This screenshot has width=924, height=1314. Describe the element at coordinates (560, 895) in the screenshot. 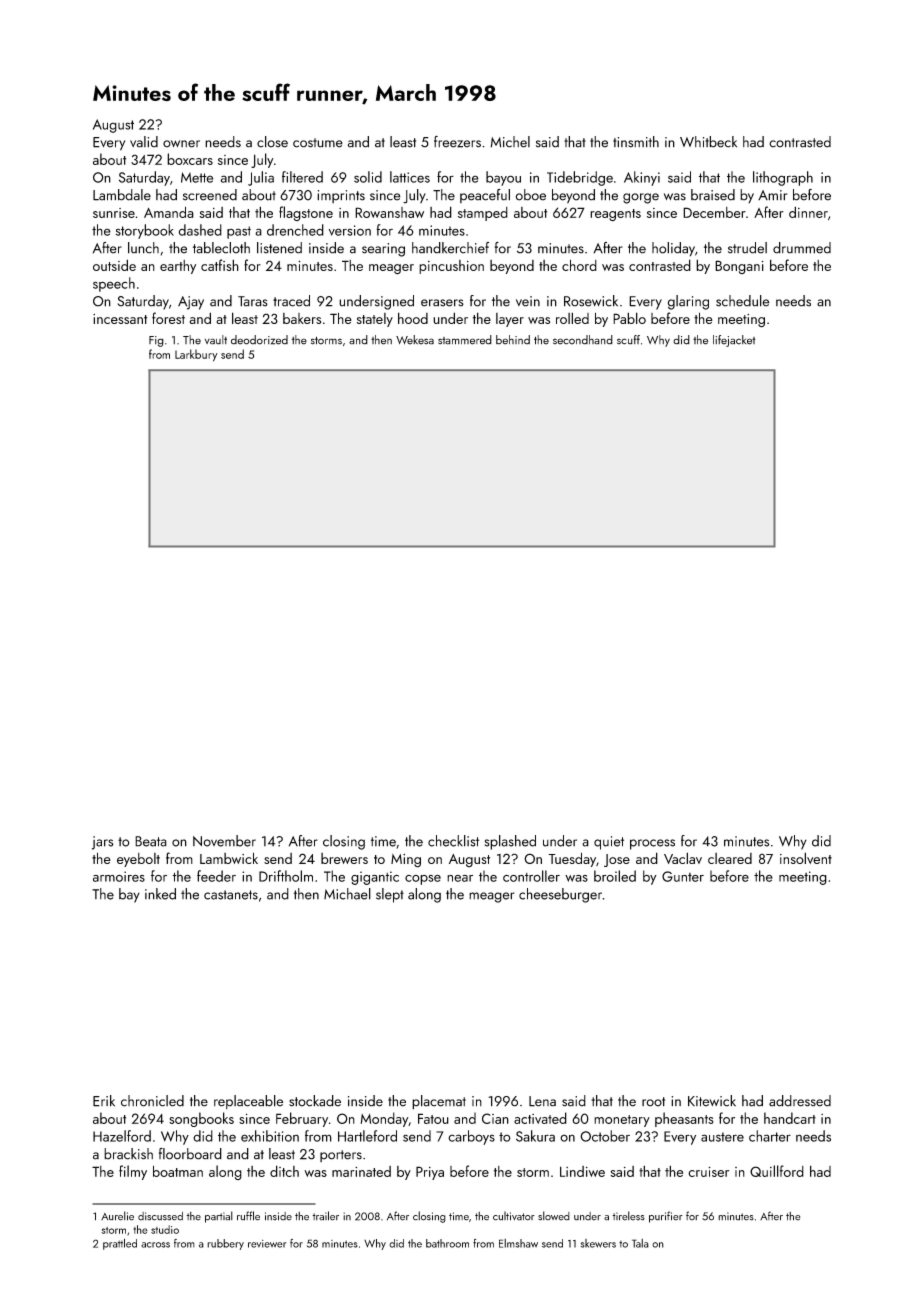

I see `cheeseburger` at that location.
